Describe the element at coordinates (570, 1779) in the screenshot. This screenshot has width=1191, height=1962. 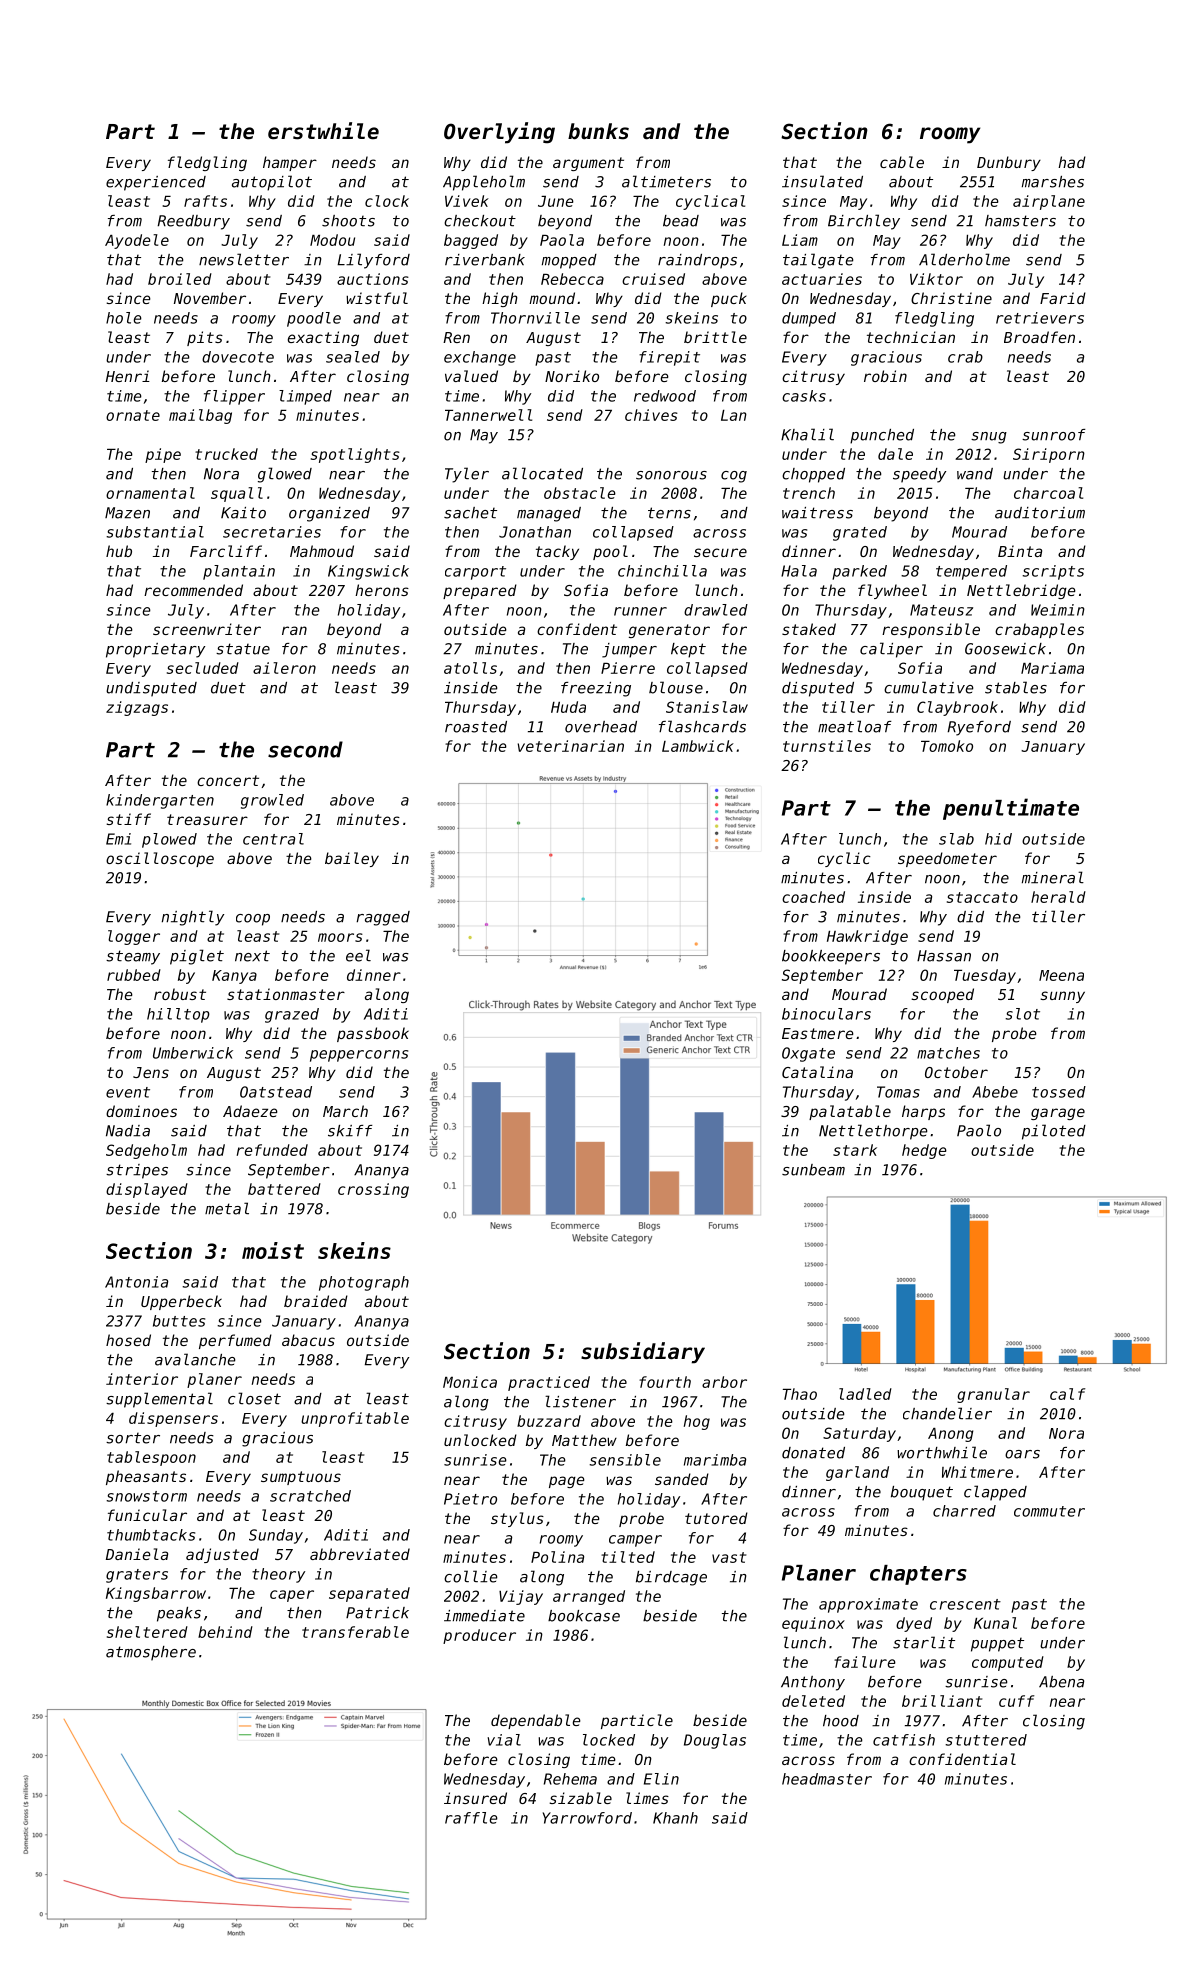
I see `Rehema` at that location.
